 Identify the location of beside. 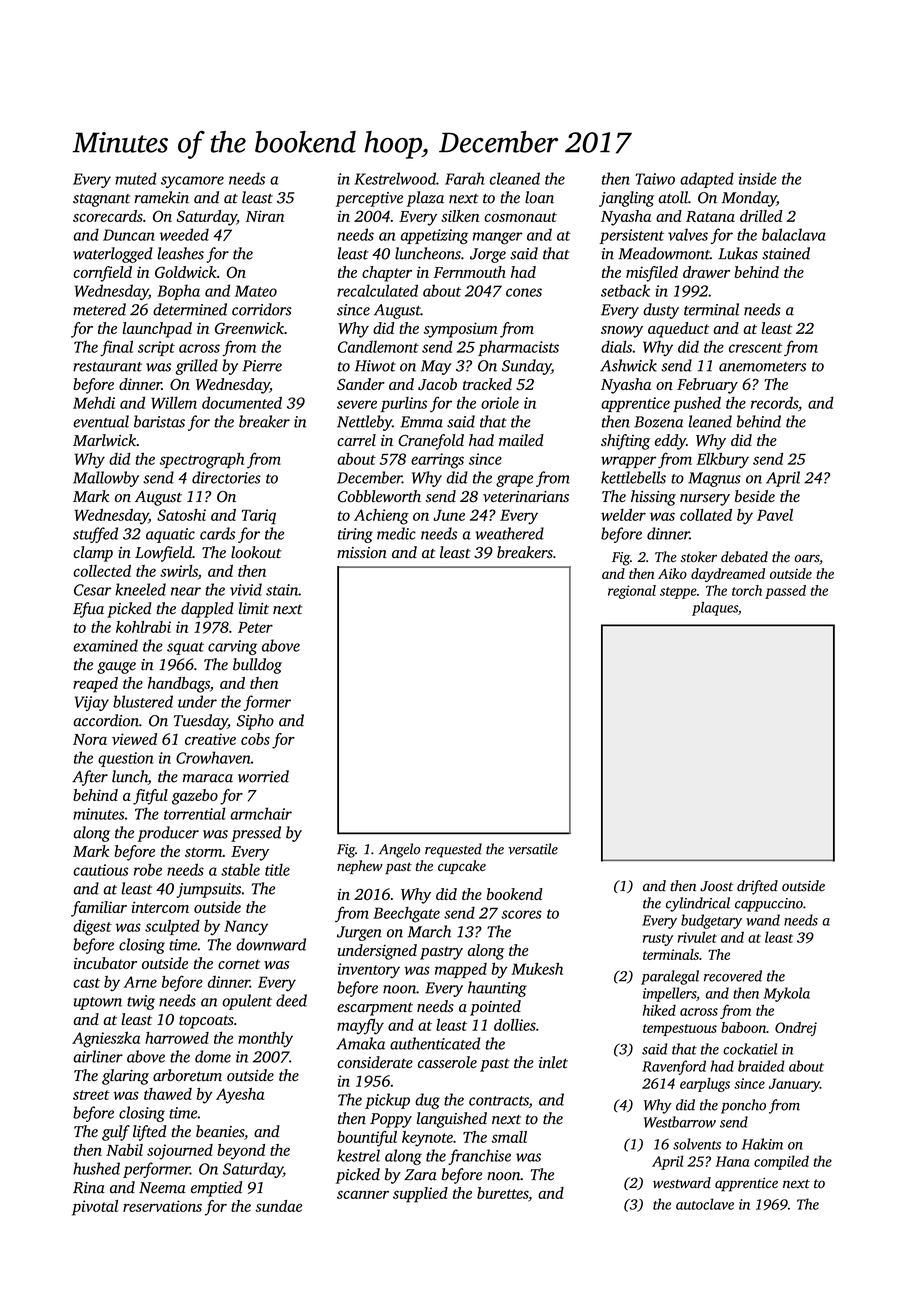
(755, 496).
